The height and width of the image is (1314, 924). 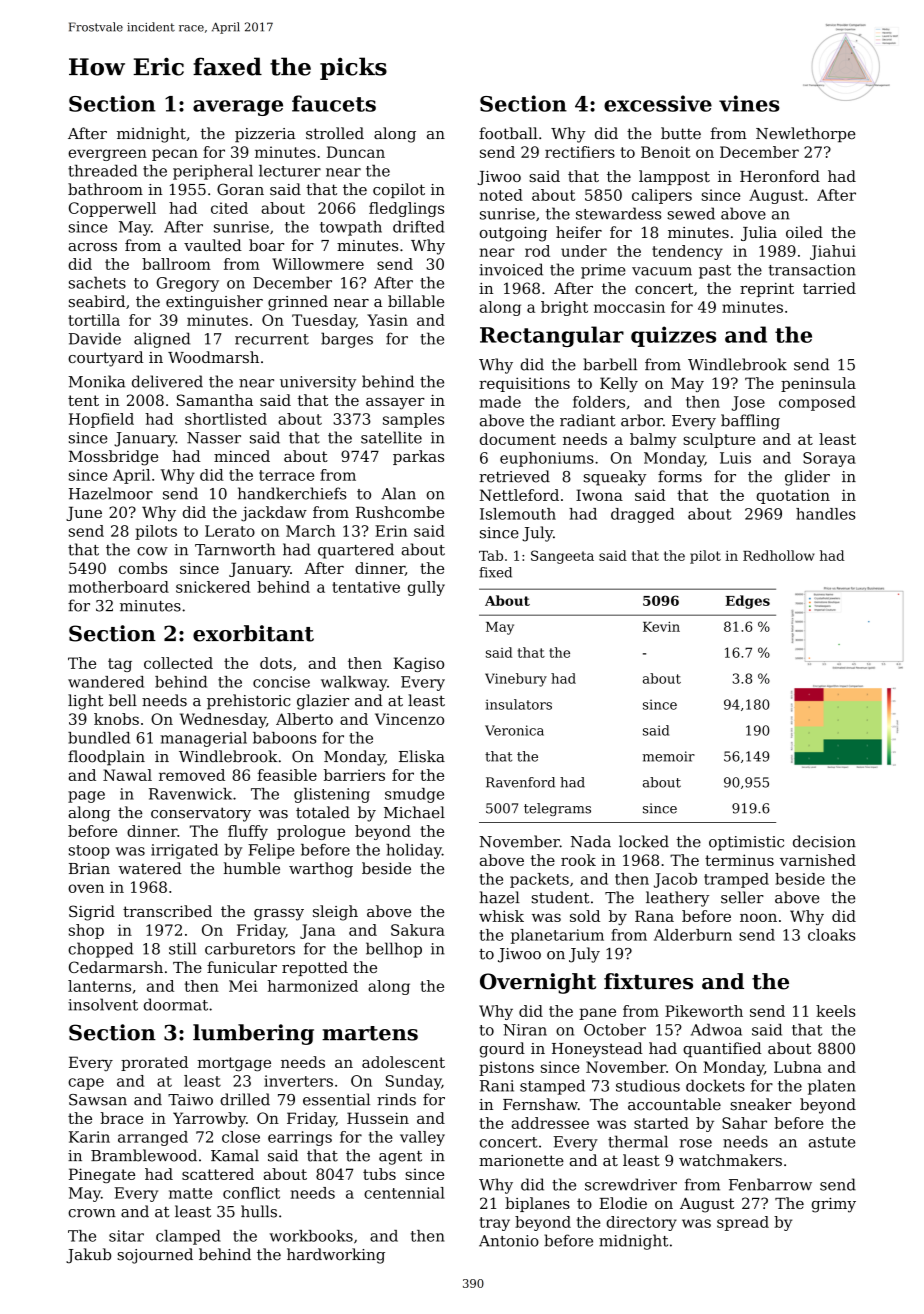 I want to click on cloaks, so click(x=832, y=935).
